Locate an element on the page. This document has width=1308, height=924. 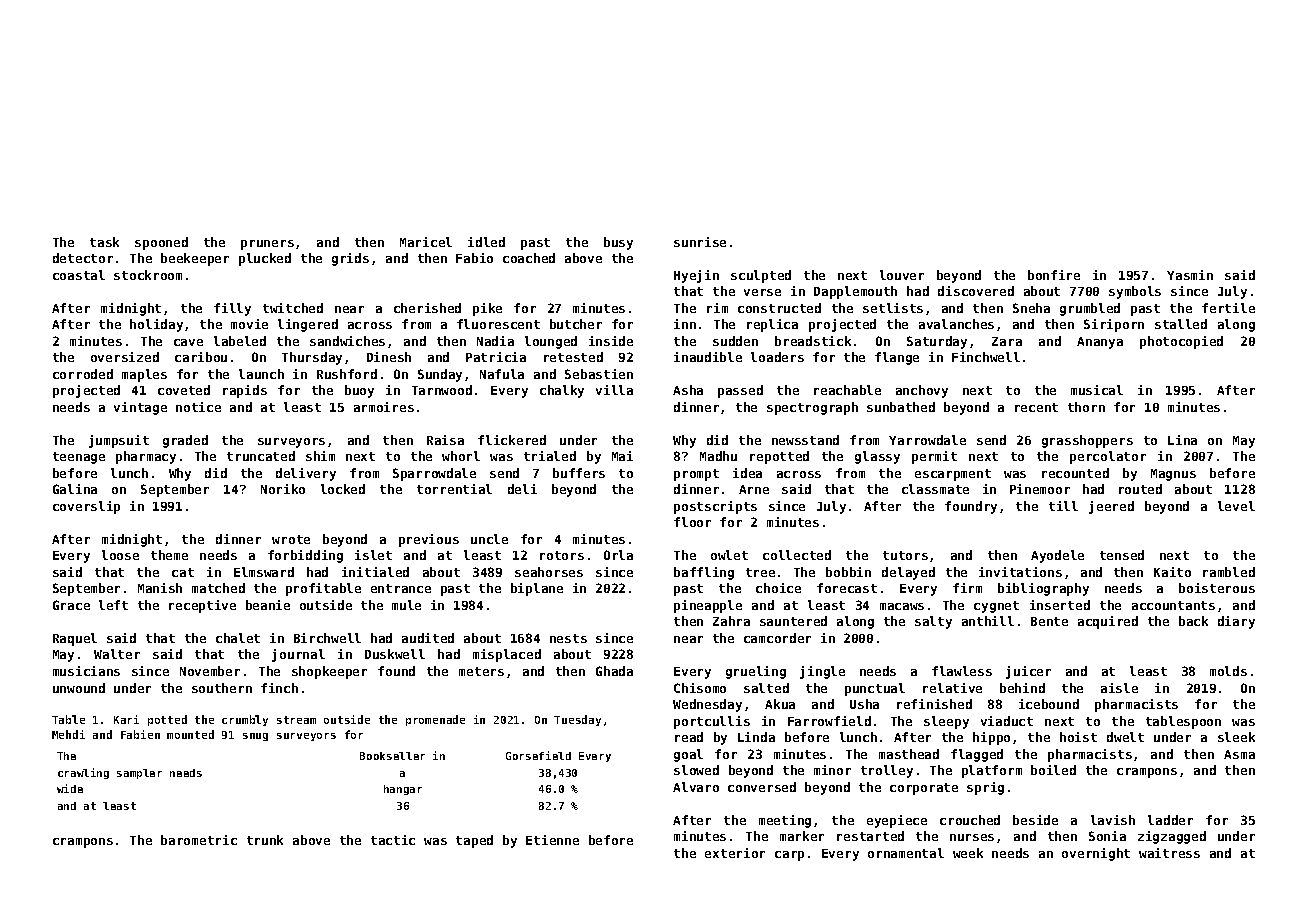
matched is located at coordinates (218, 588).
